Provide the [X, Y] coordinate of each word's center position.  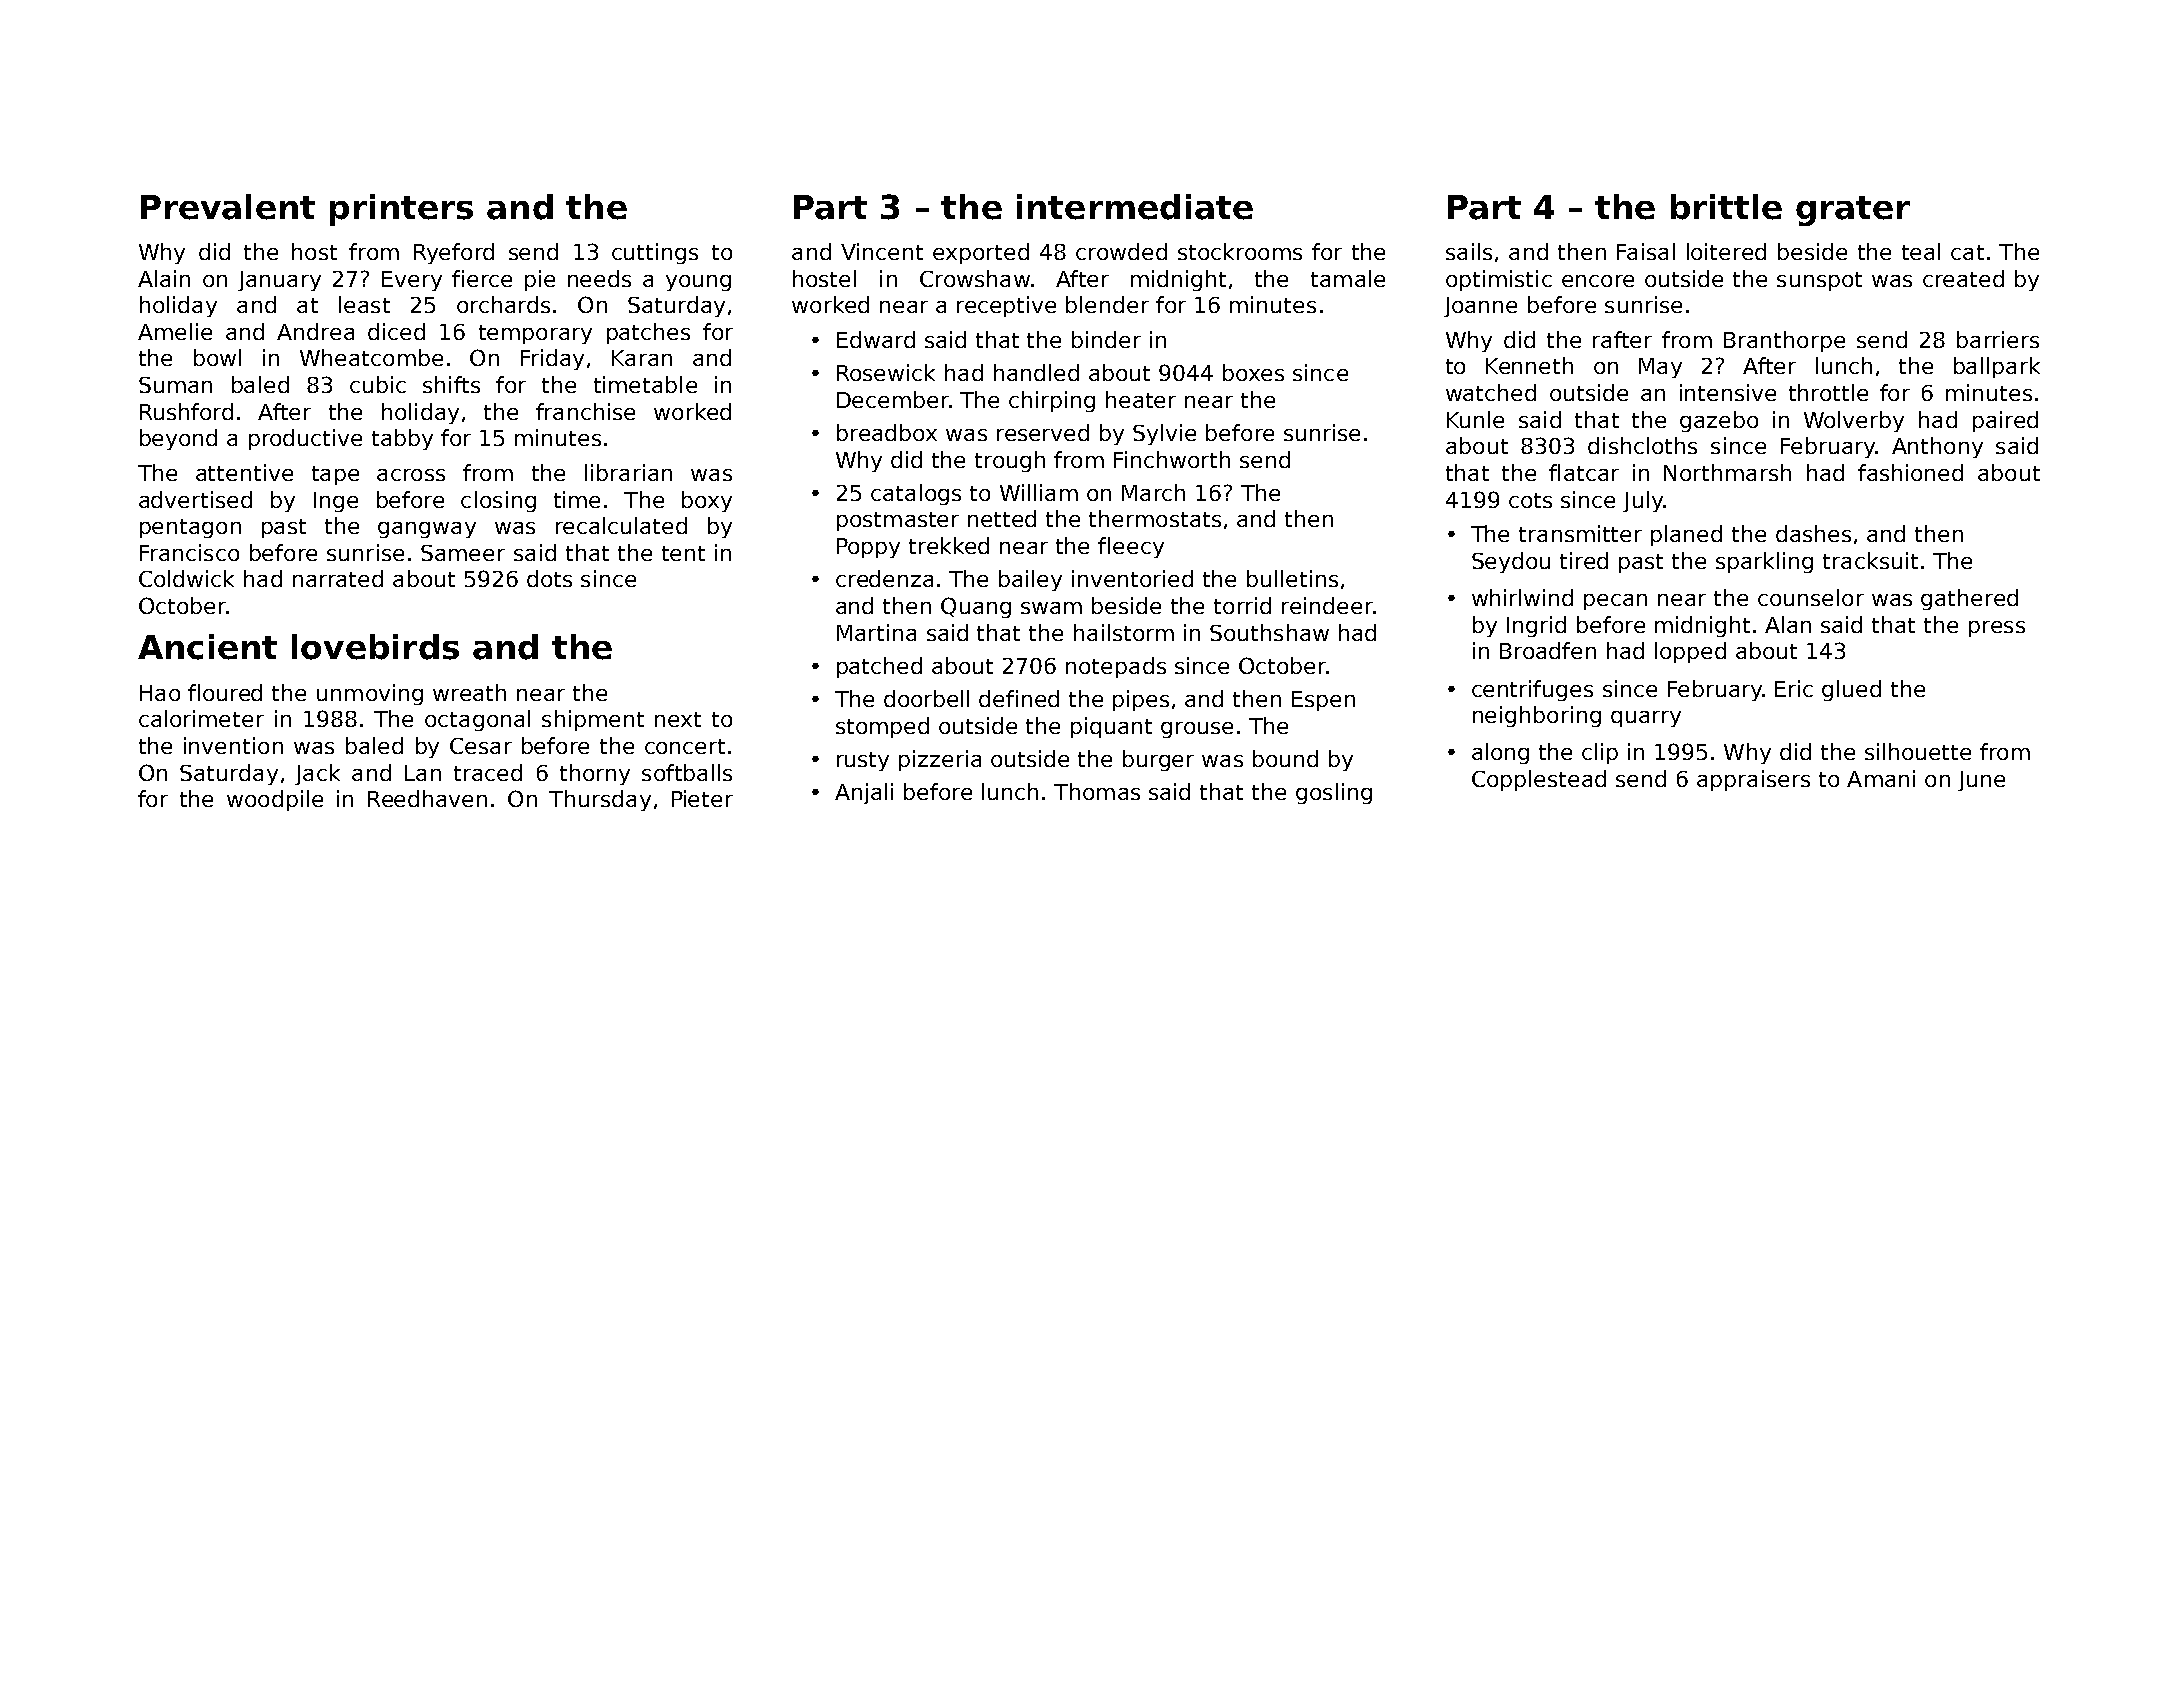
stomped [882, 727]
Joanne [1480, 307]
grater [1853, 211]
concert [685, 746]
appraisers [1753, 780]
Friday [552, 359]
